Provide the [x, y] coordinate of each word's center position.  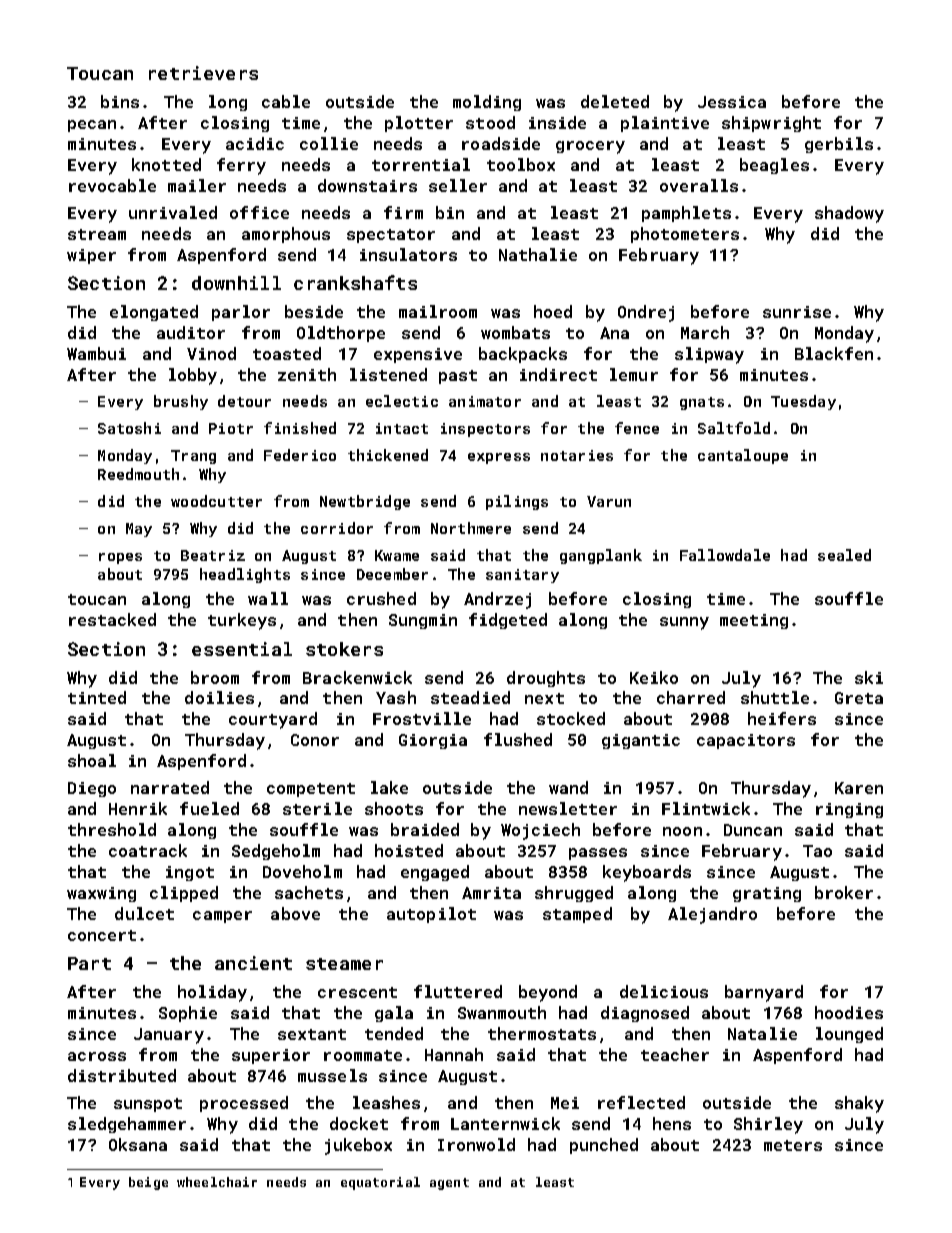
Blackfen [834, 353]
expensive [418, 355]
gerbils [839, 145]
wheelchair [217, 1182]
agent [449, 1184]
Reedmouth [138, 474]
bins [120, 101]
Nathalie [538, 254]
